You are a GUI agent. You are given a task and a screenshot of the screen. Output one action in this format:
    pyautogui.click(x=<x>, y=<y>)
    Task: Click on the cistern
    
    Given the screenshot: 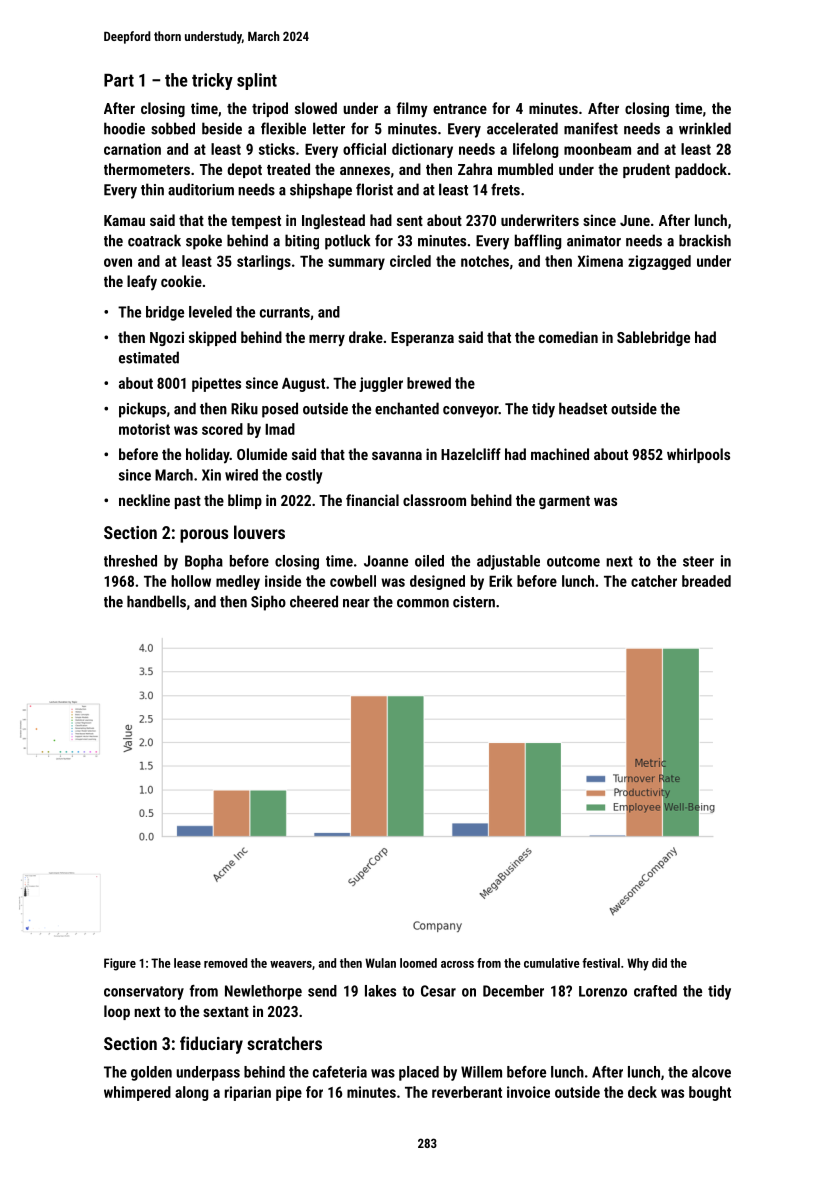 What is the action you would take?
    pyautogui.click(x=474, y=602)
